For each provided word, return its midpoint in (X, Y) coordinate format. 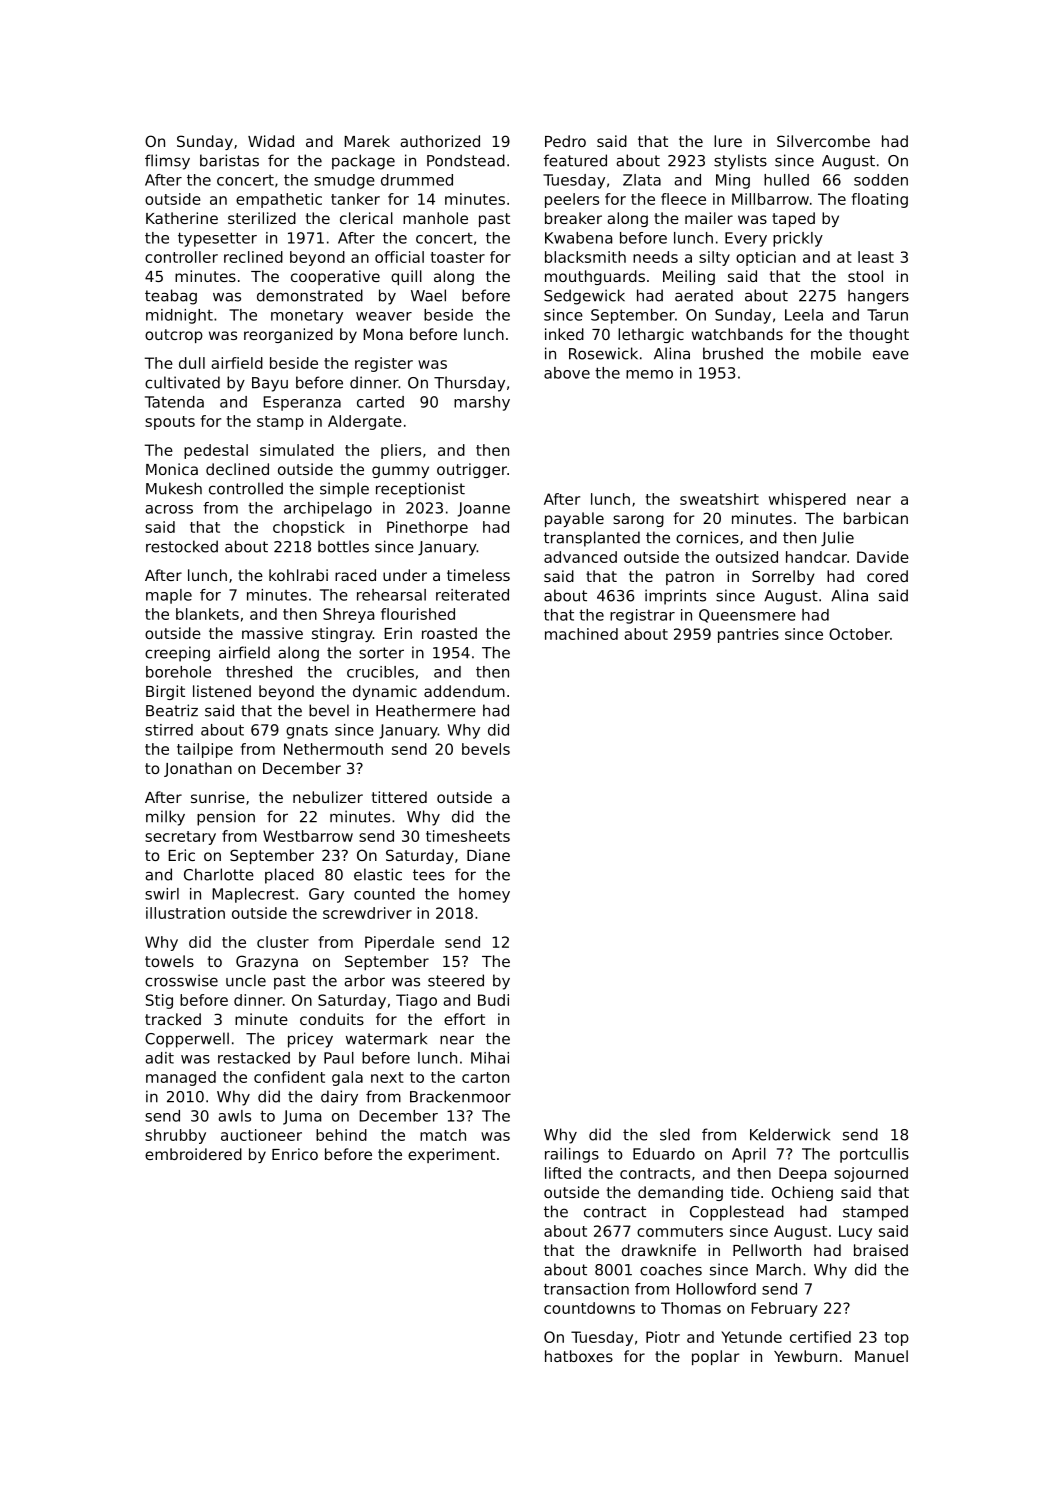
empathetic (279, 200)
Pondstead (466, 160)
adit (159, 1058)
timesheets (468, 836)
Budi (493, 1000)
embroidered (193, 1154)
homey (484, 895)
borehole (178, 672)
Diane (488, 855)
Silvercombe (823, 141)
